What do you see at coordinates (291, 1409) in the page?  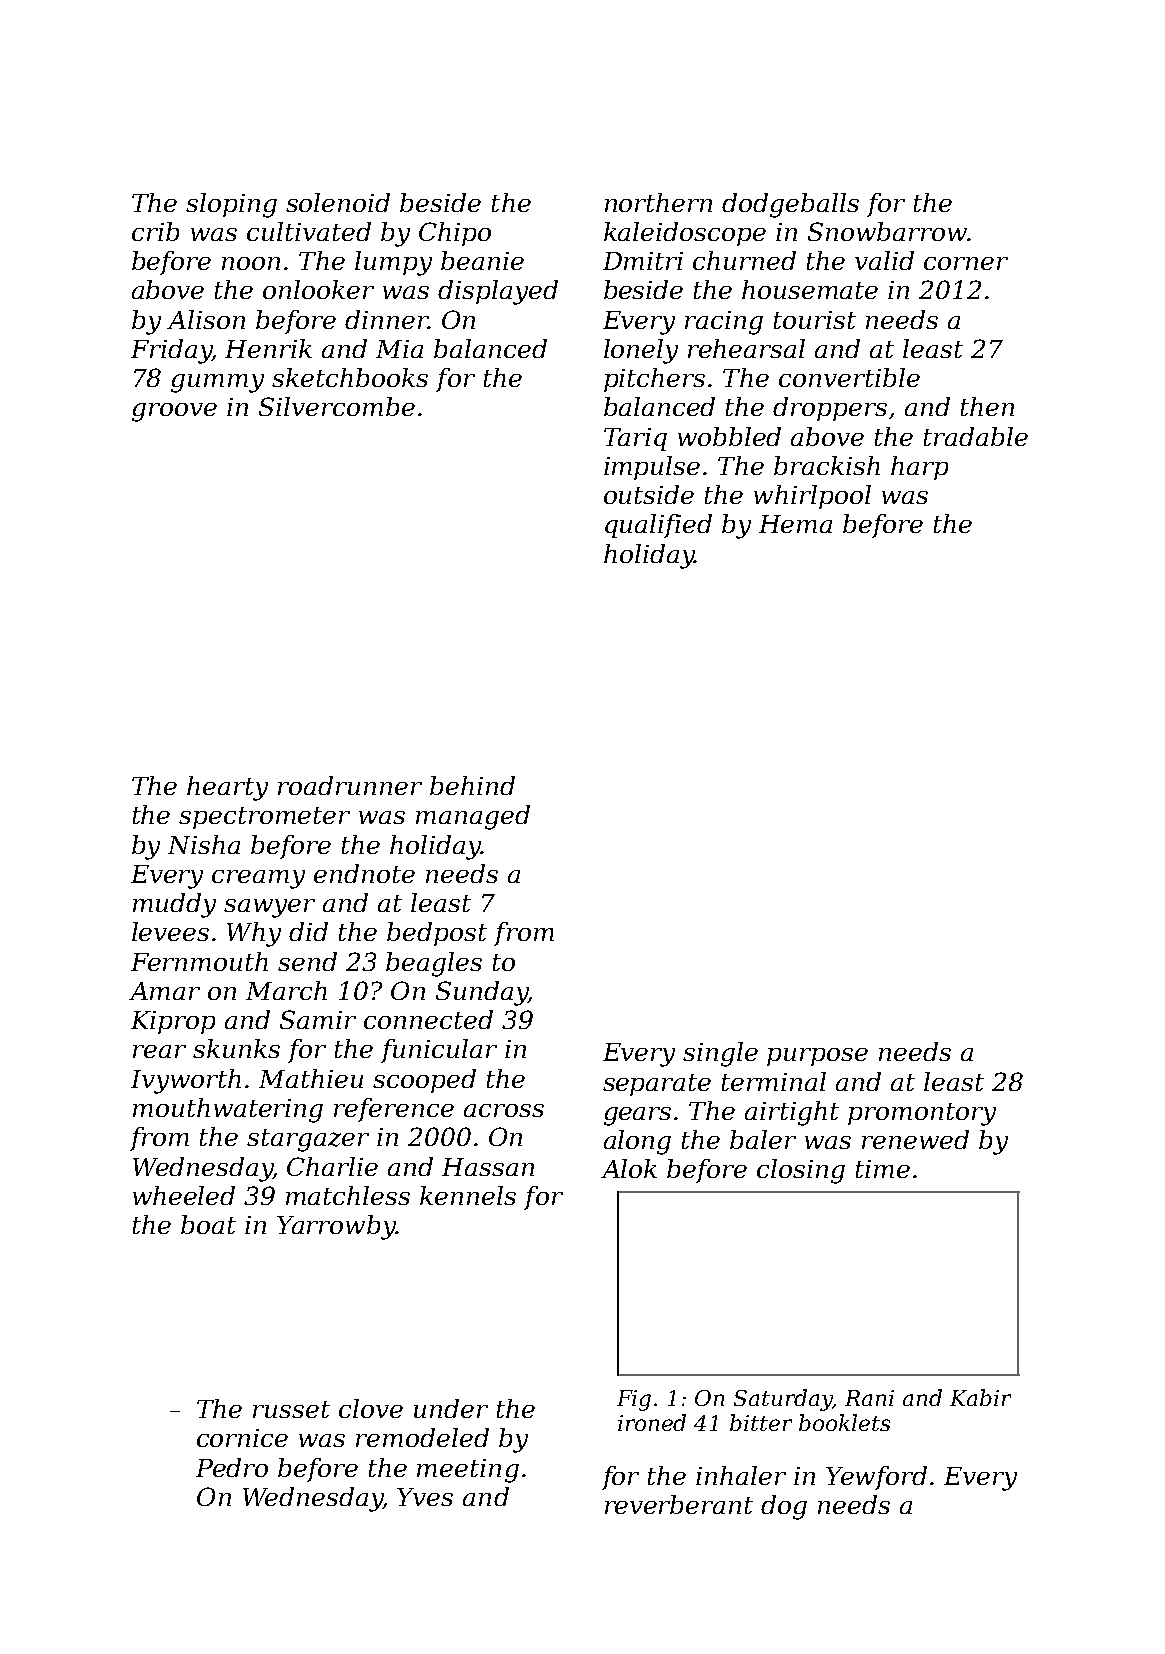 I see `russet` at bounding box center [291, 1409].
